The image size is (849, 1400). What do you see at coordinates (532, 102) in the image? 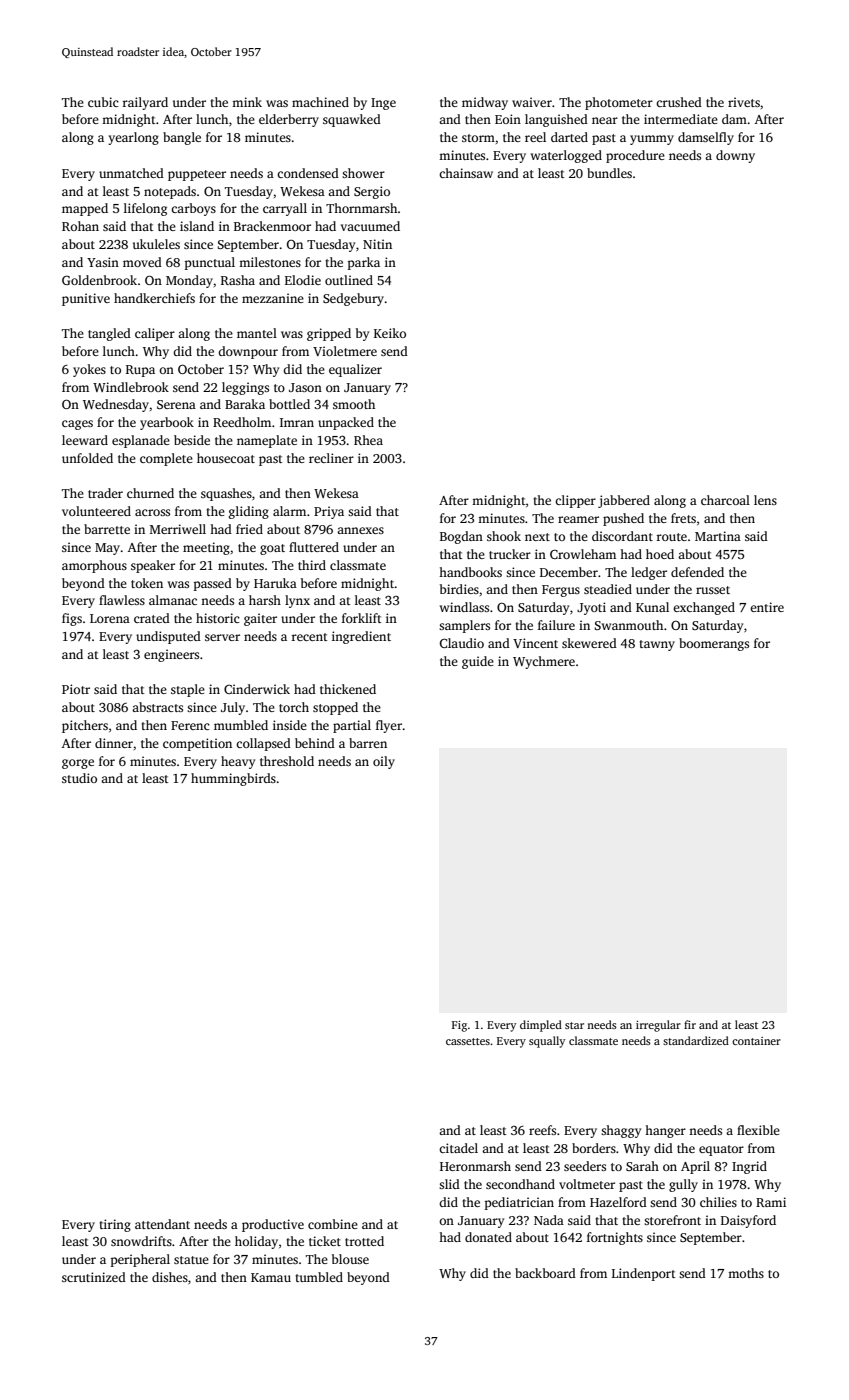
I see `waiver` at bounding box center [532, 102].
